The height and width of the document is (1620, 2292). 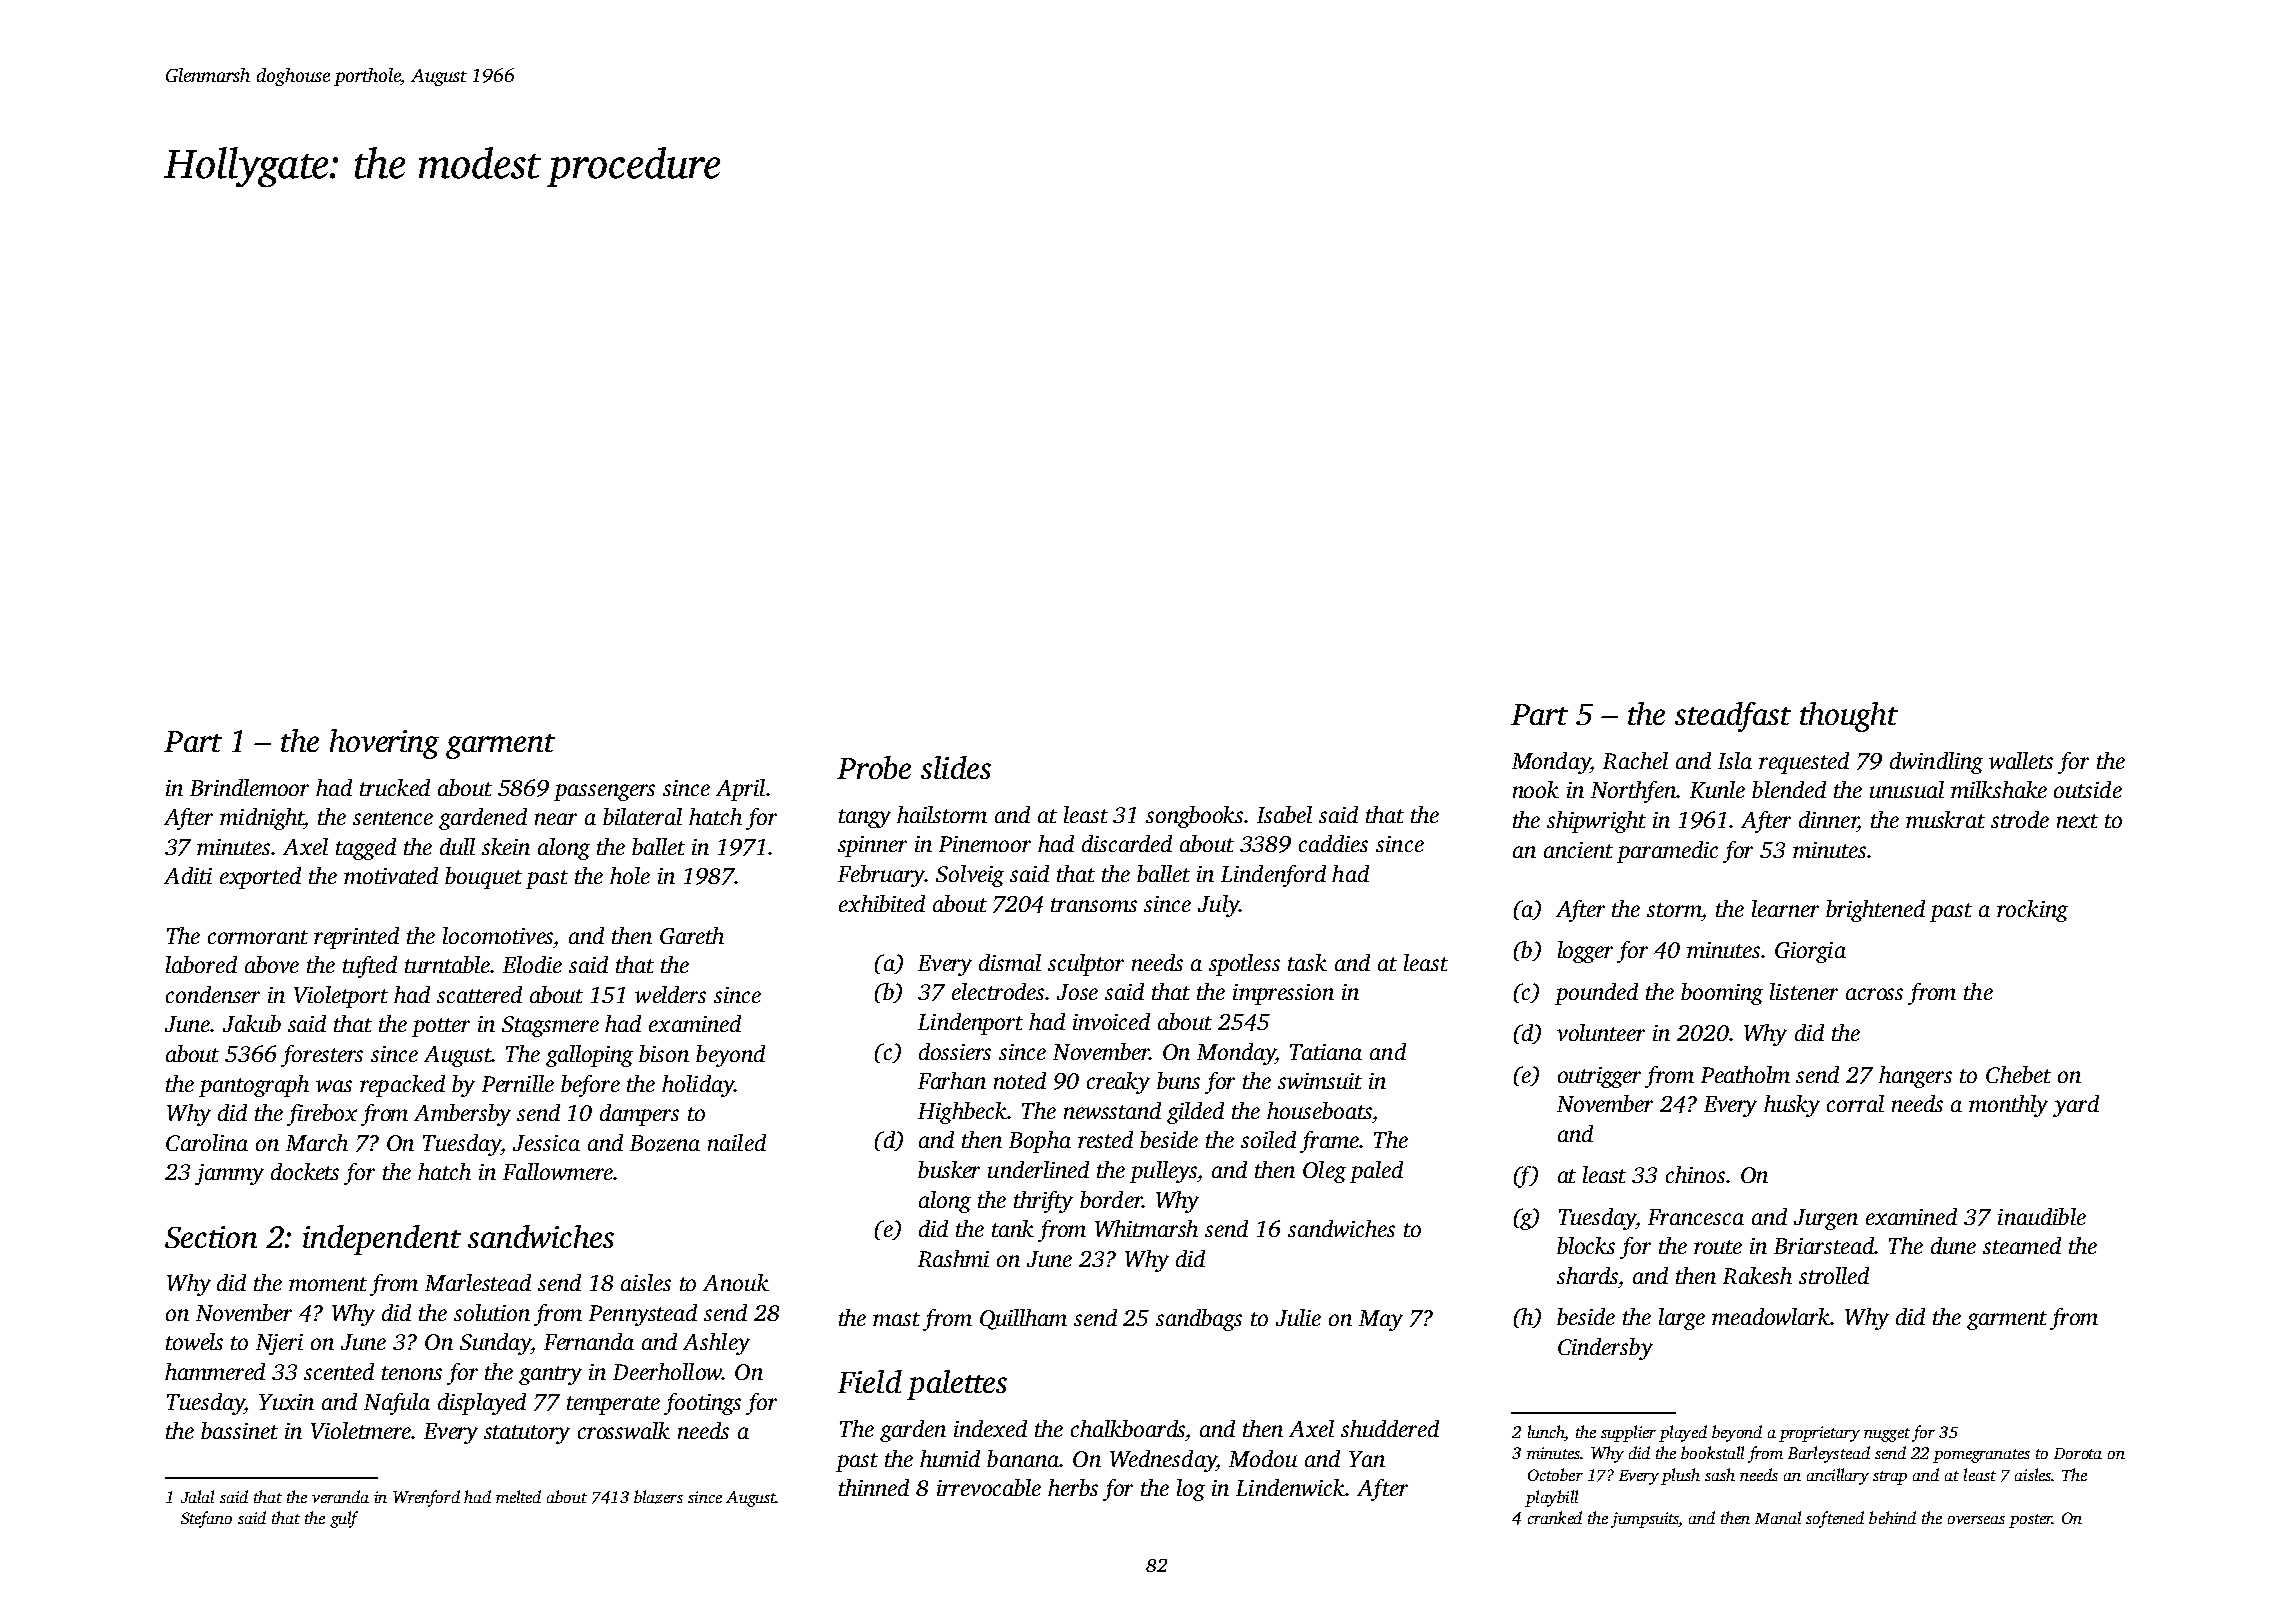 I want to click on discarded, so click(x=1127, y=843).
